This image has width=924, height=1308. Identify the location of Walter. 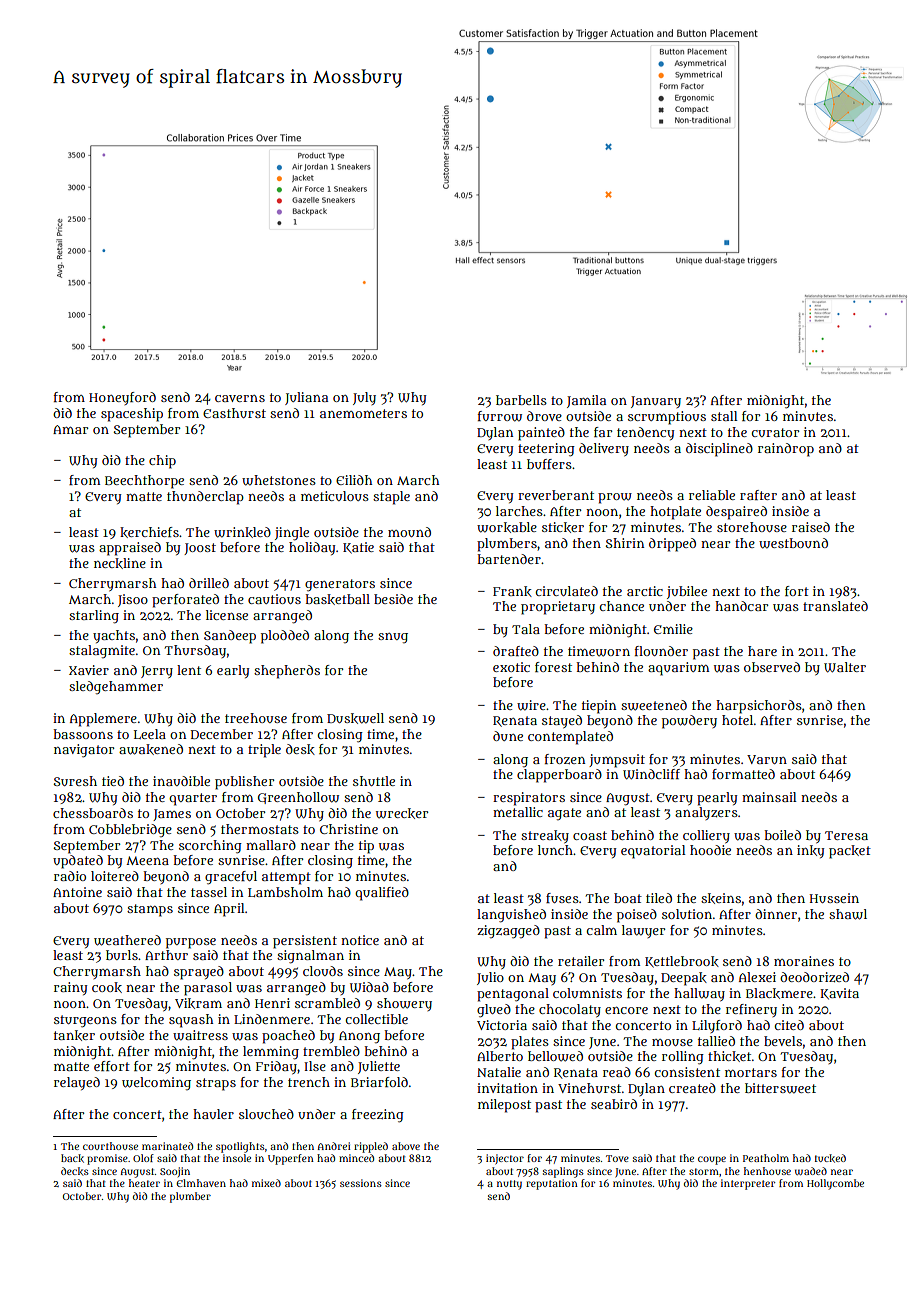
(845, 667).
